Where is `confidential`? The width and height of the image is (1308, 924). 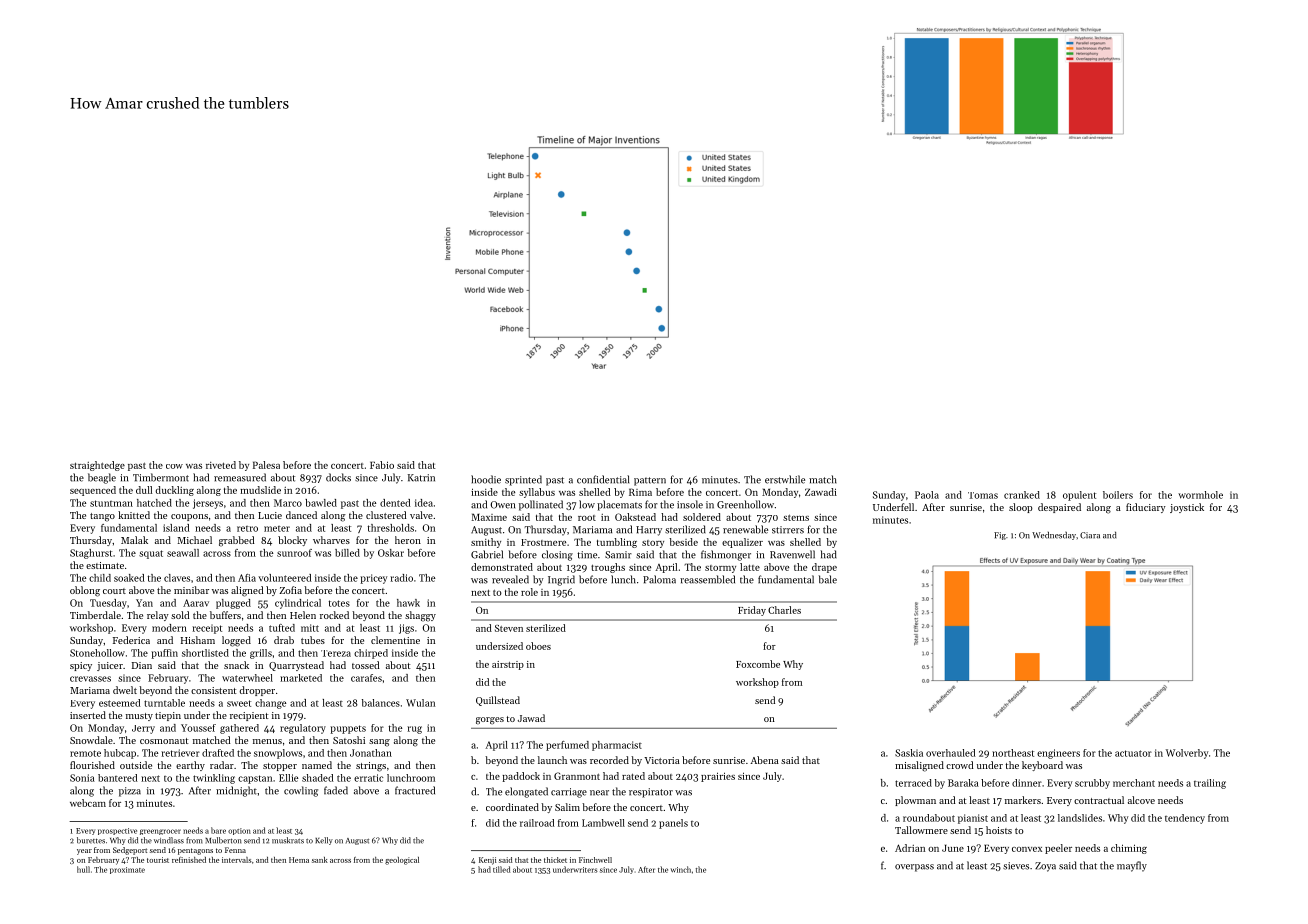 confidential is located at coordinates (603, 479).
